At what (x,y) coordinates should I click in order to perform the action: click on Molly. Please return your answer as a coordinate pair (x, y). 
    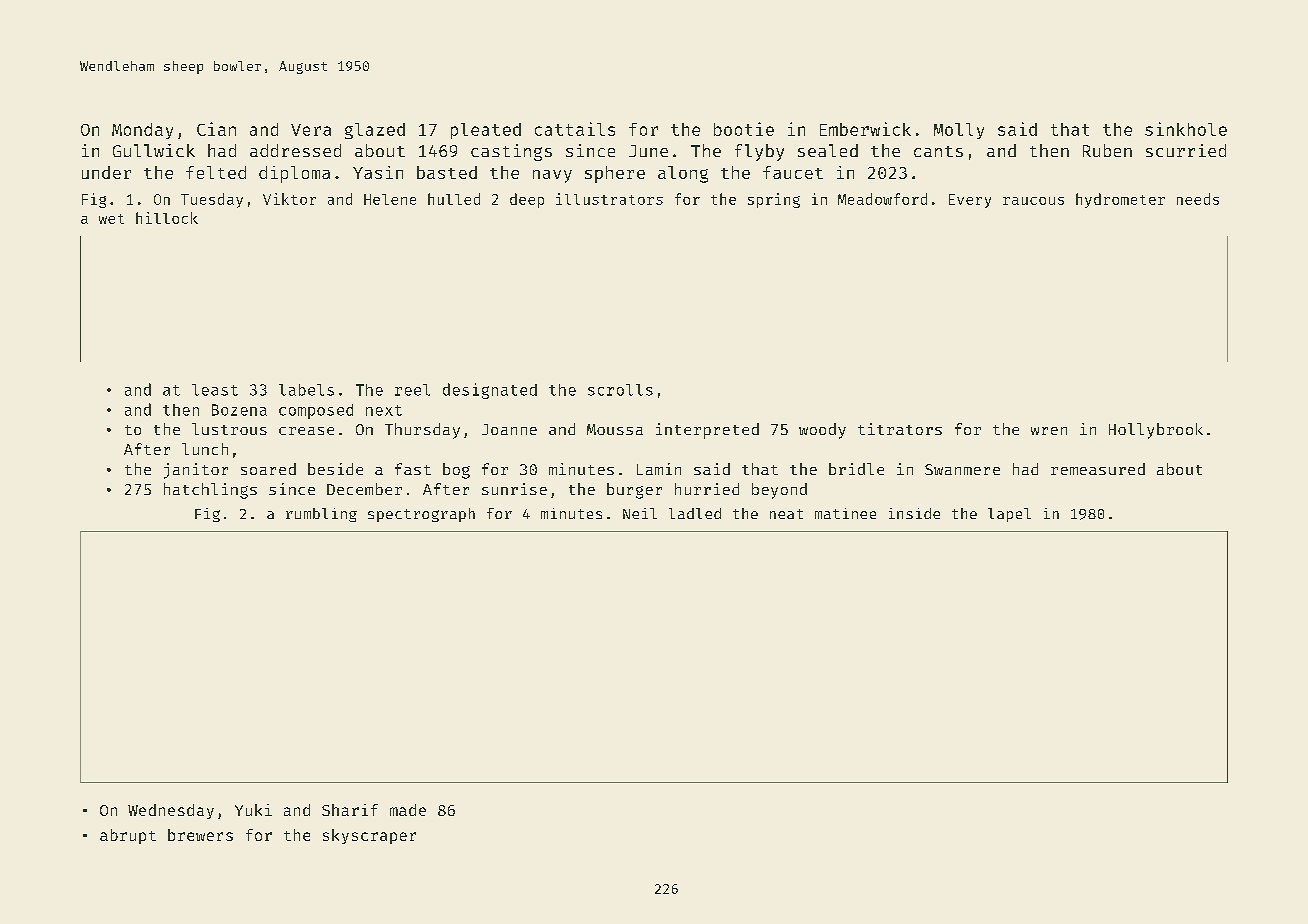
    Looking at the image, I should click on (959, 131).
